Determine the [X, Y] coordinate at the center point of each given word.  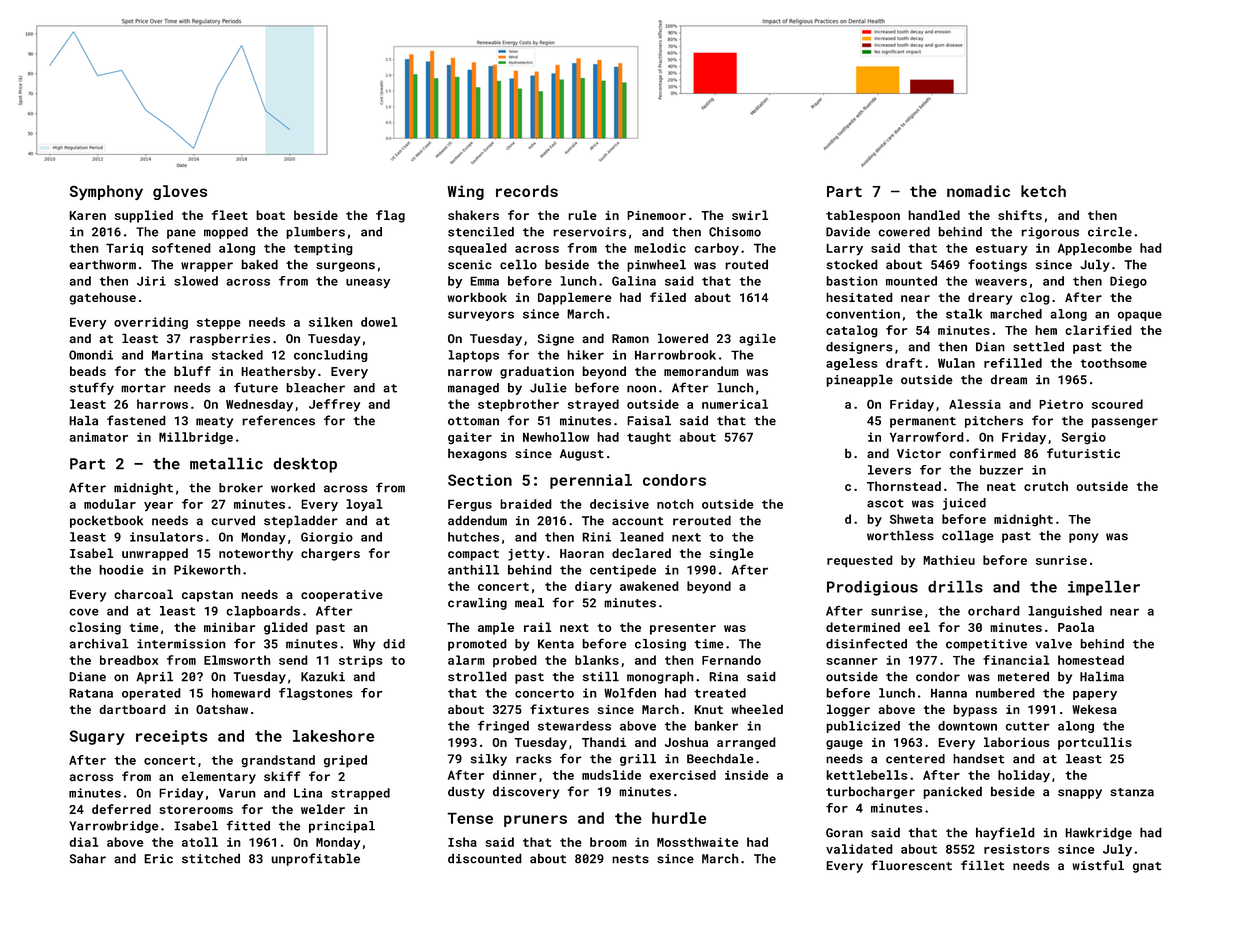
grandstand [278, 761]
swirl [750, 215]
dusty [466, 792]
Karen [87, 215]
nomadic [978, 191]
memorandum [701, 371]
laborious [1016, 742]
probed [515, 661]
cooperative [342, 596]
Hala [83, 420]
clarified [1098, 330]
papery [1095, 695]
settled [1038, 347]
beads [88, 371]
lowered [683, 338]
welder [323, 809]
